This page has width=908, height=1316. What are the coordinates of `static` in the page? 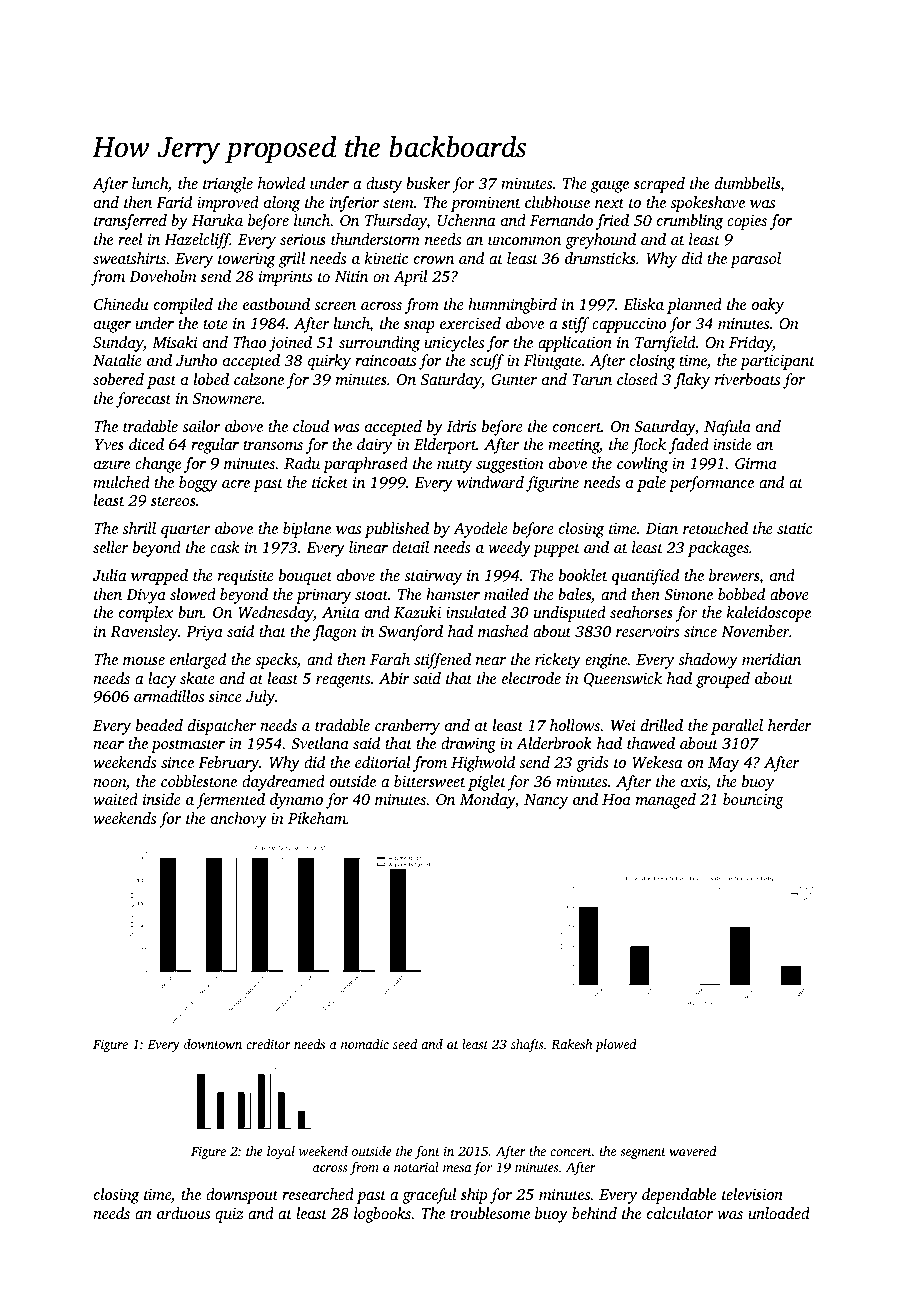 It's located at (794, 528).
